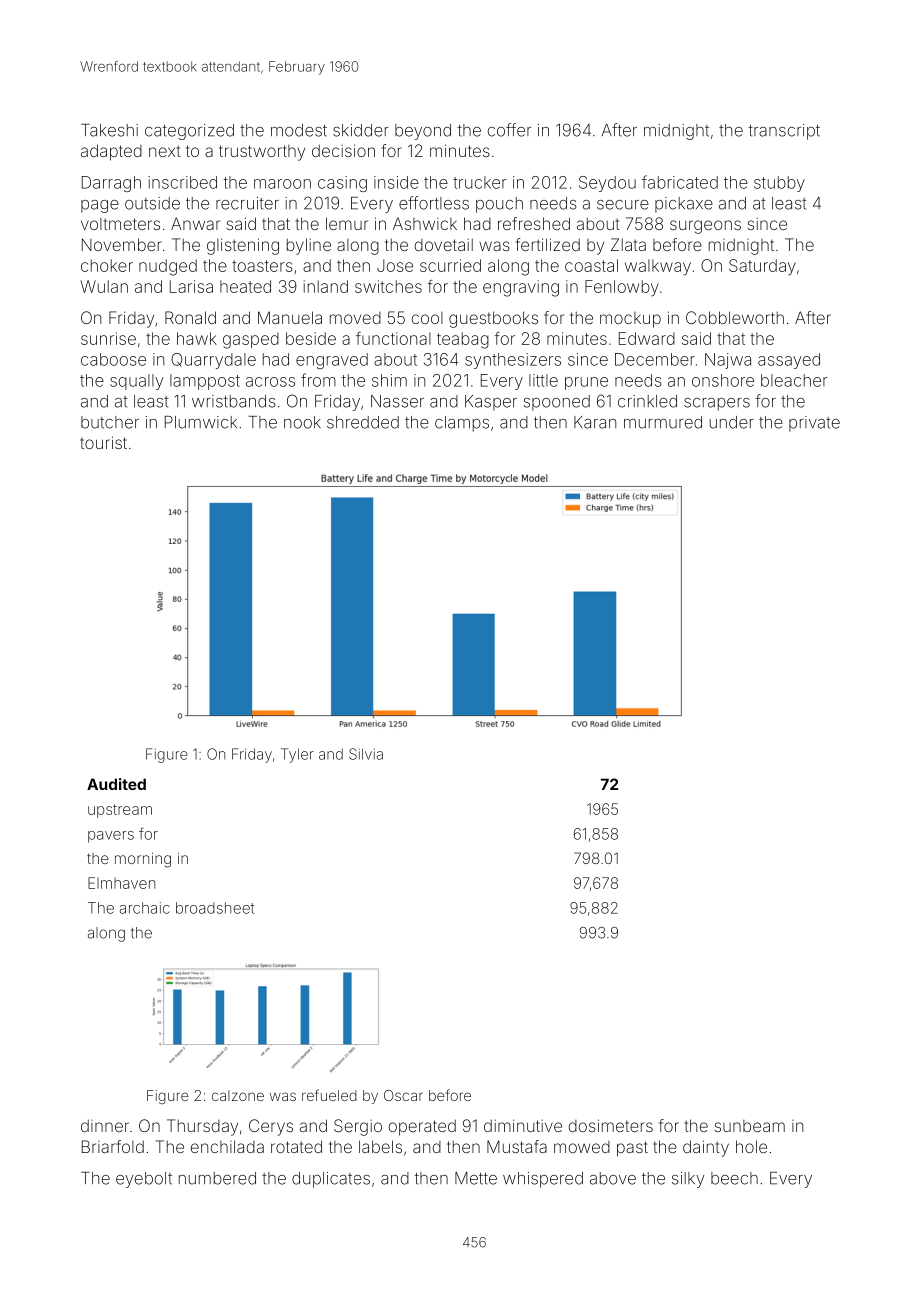 The image size is (924, 1308). I want to click on archaic, so click(145, 908).
